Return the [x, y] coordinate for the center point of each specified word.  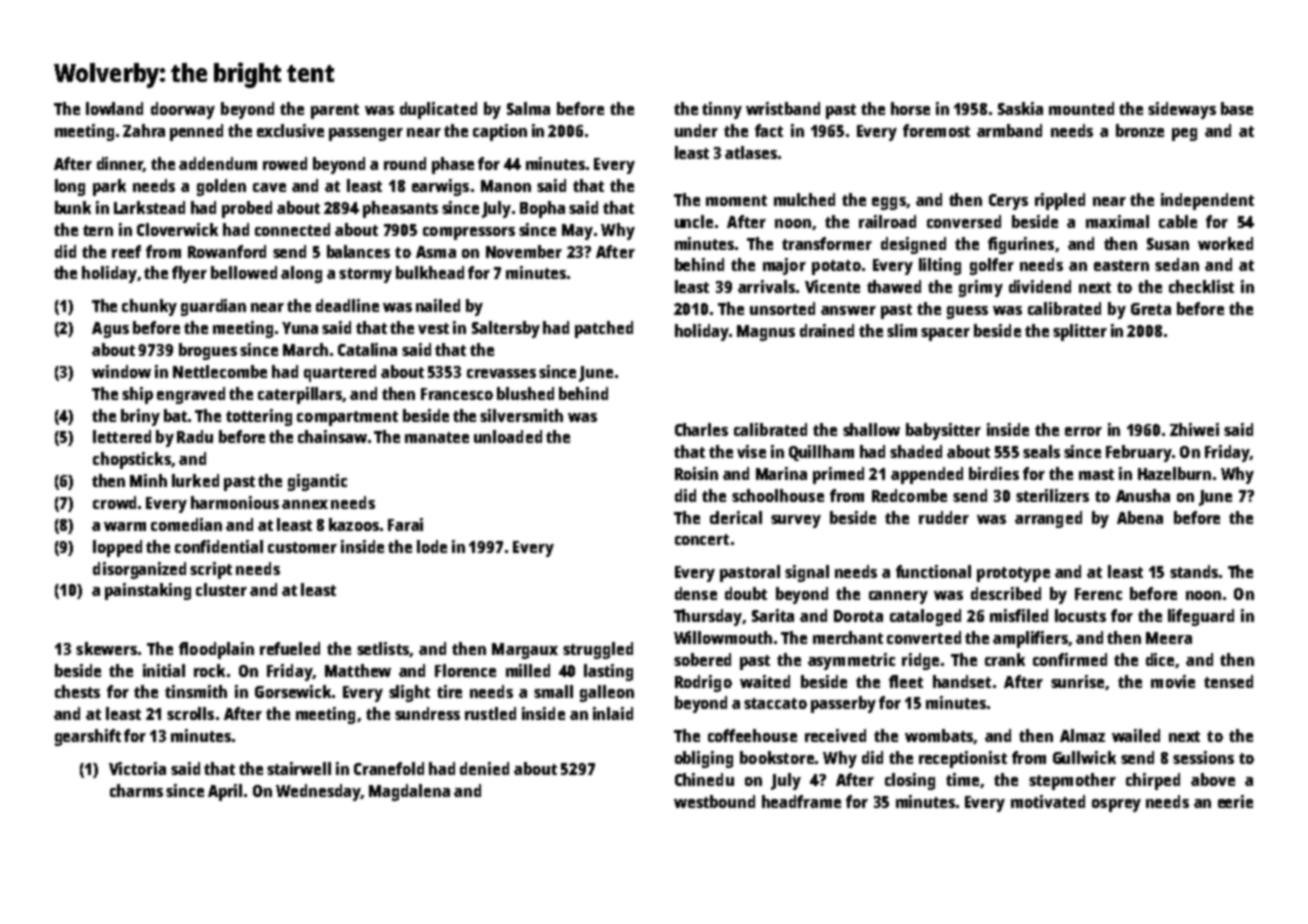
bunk [73, 207]
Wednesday [318, 792]
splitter [1080, 332]
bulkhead [430, 272]
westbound [714, 801]
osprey [1116, 805]
